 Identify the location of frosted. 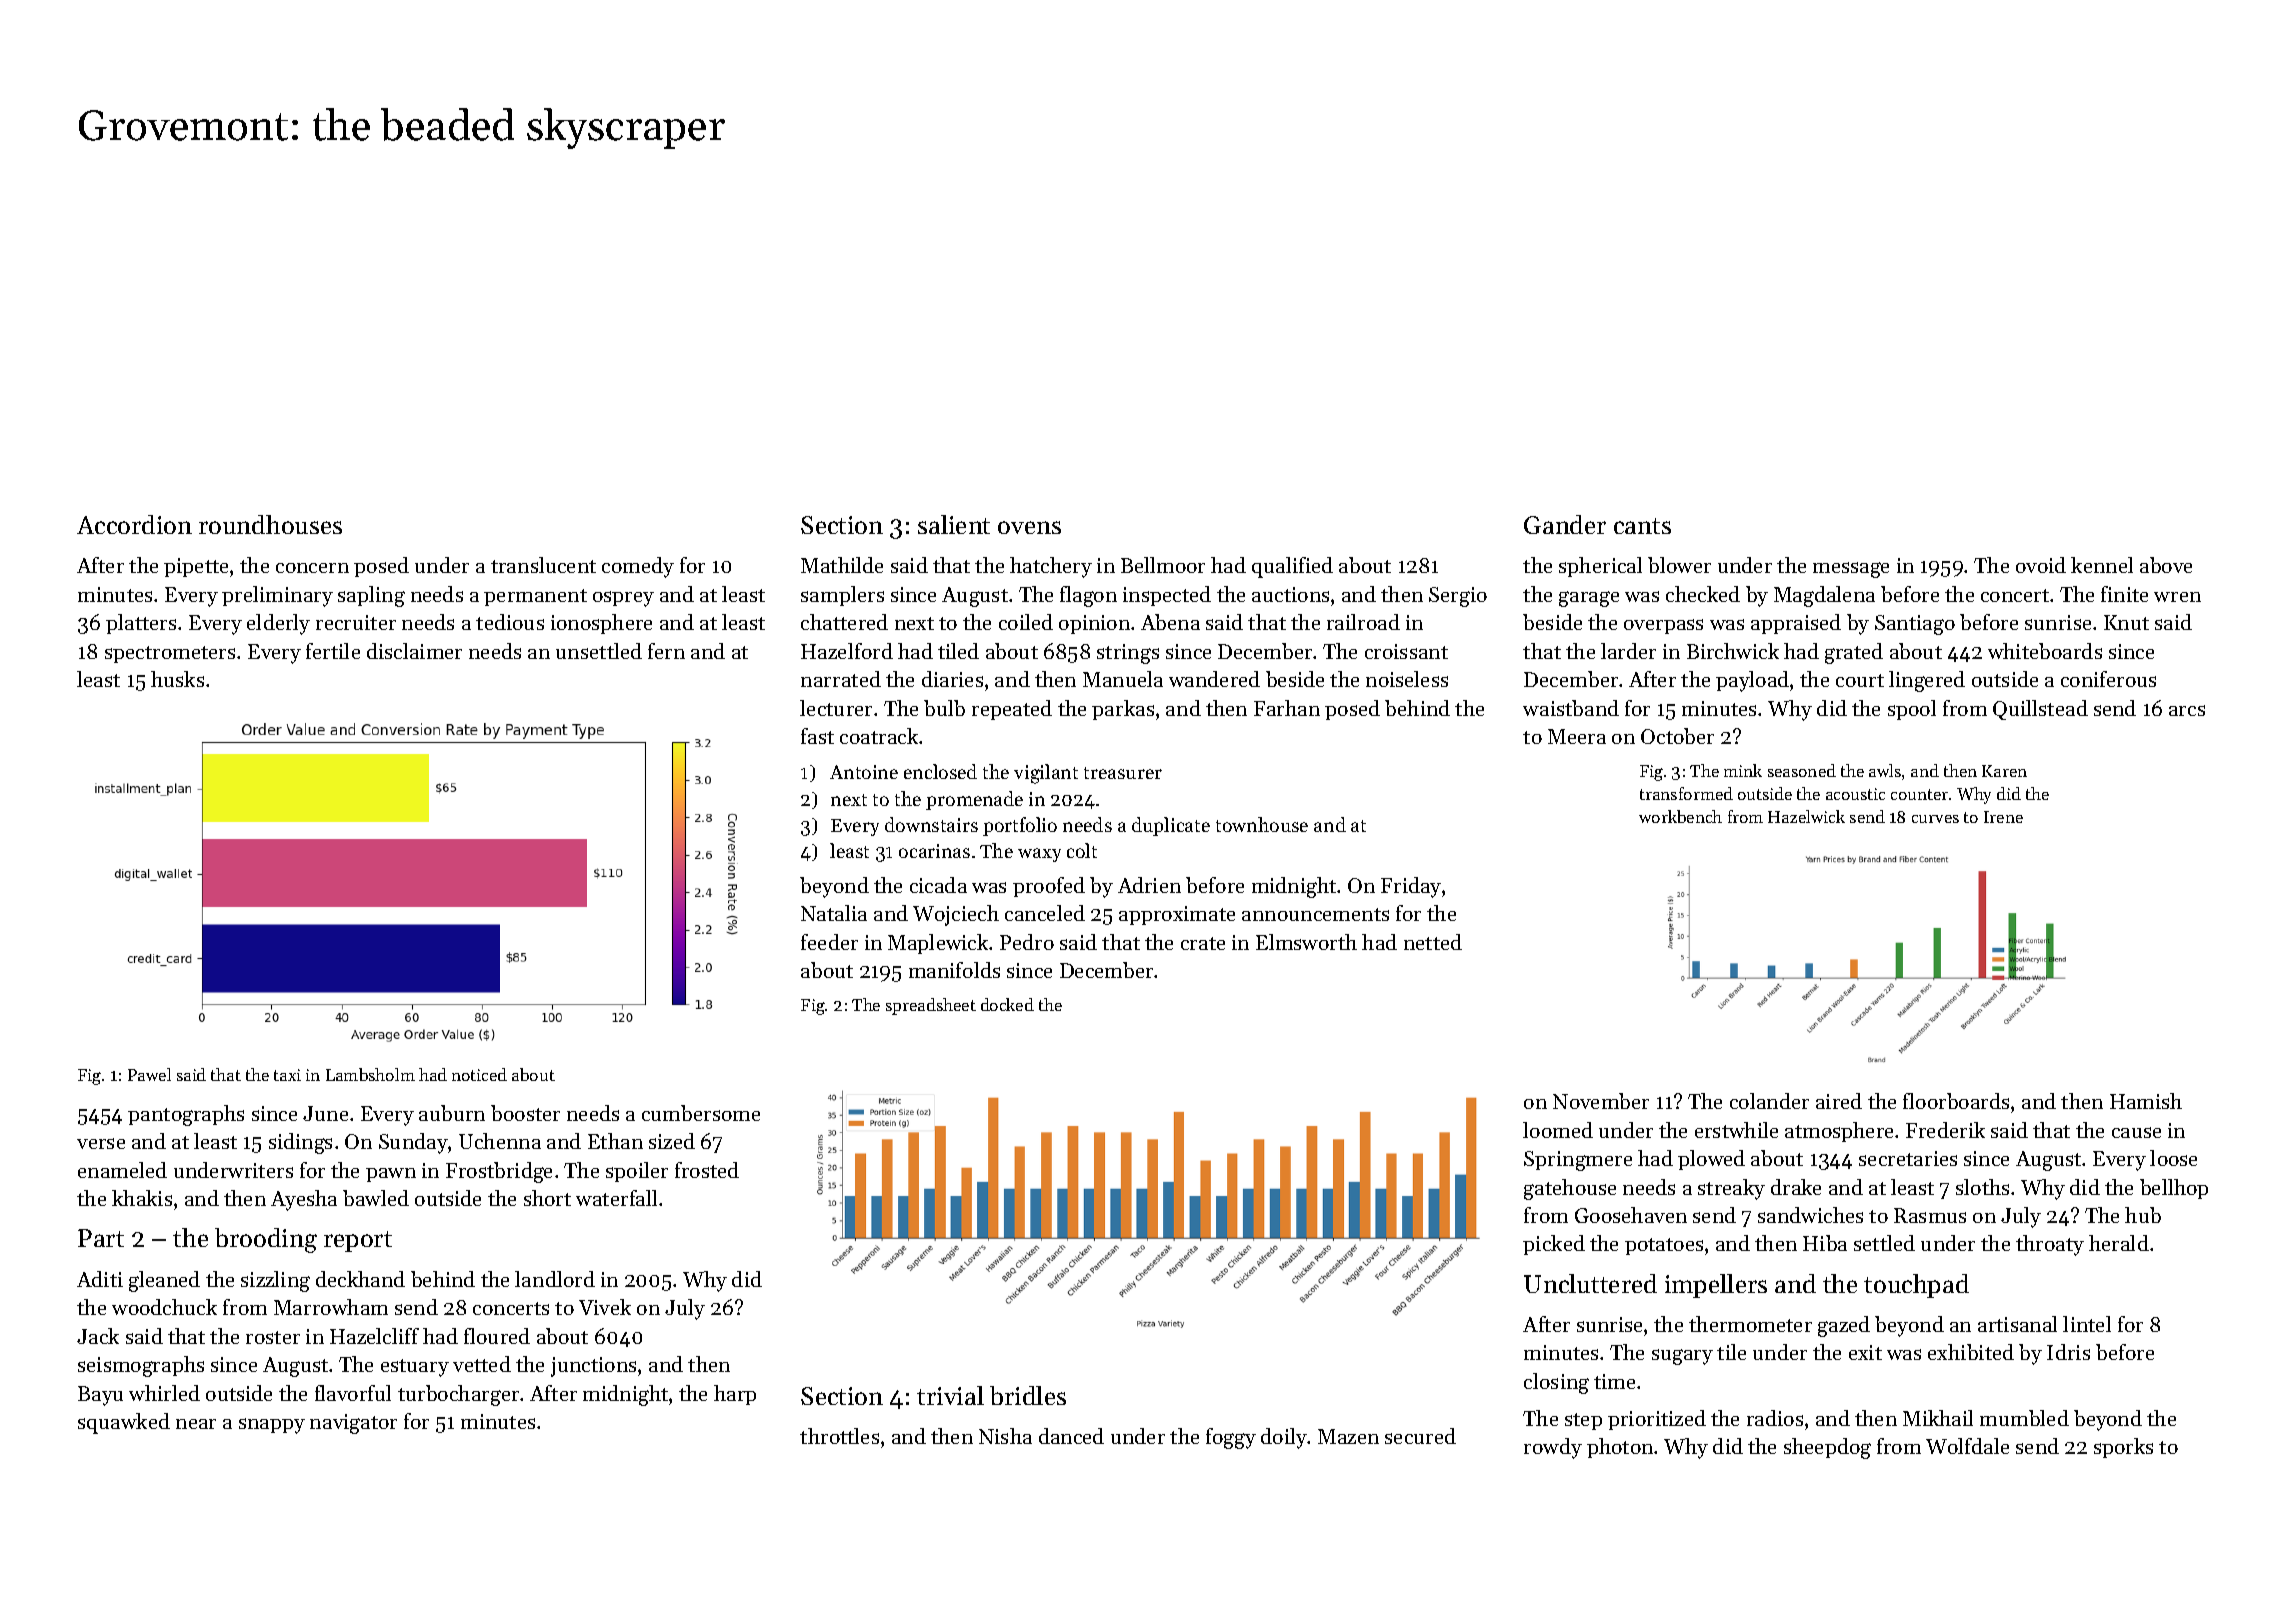
(707, 1170).
